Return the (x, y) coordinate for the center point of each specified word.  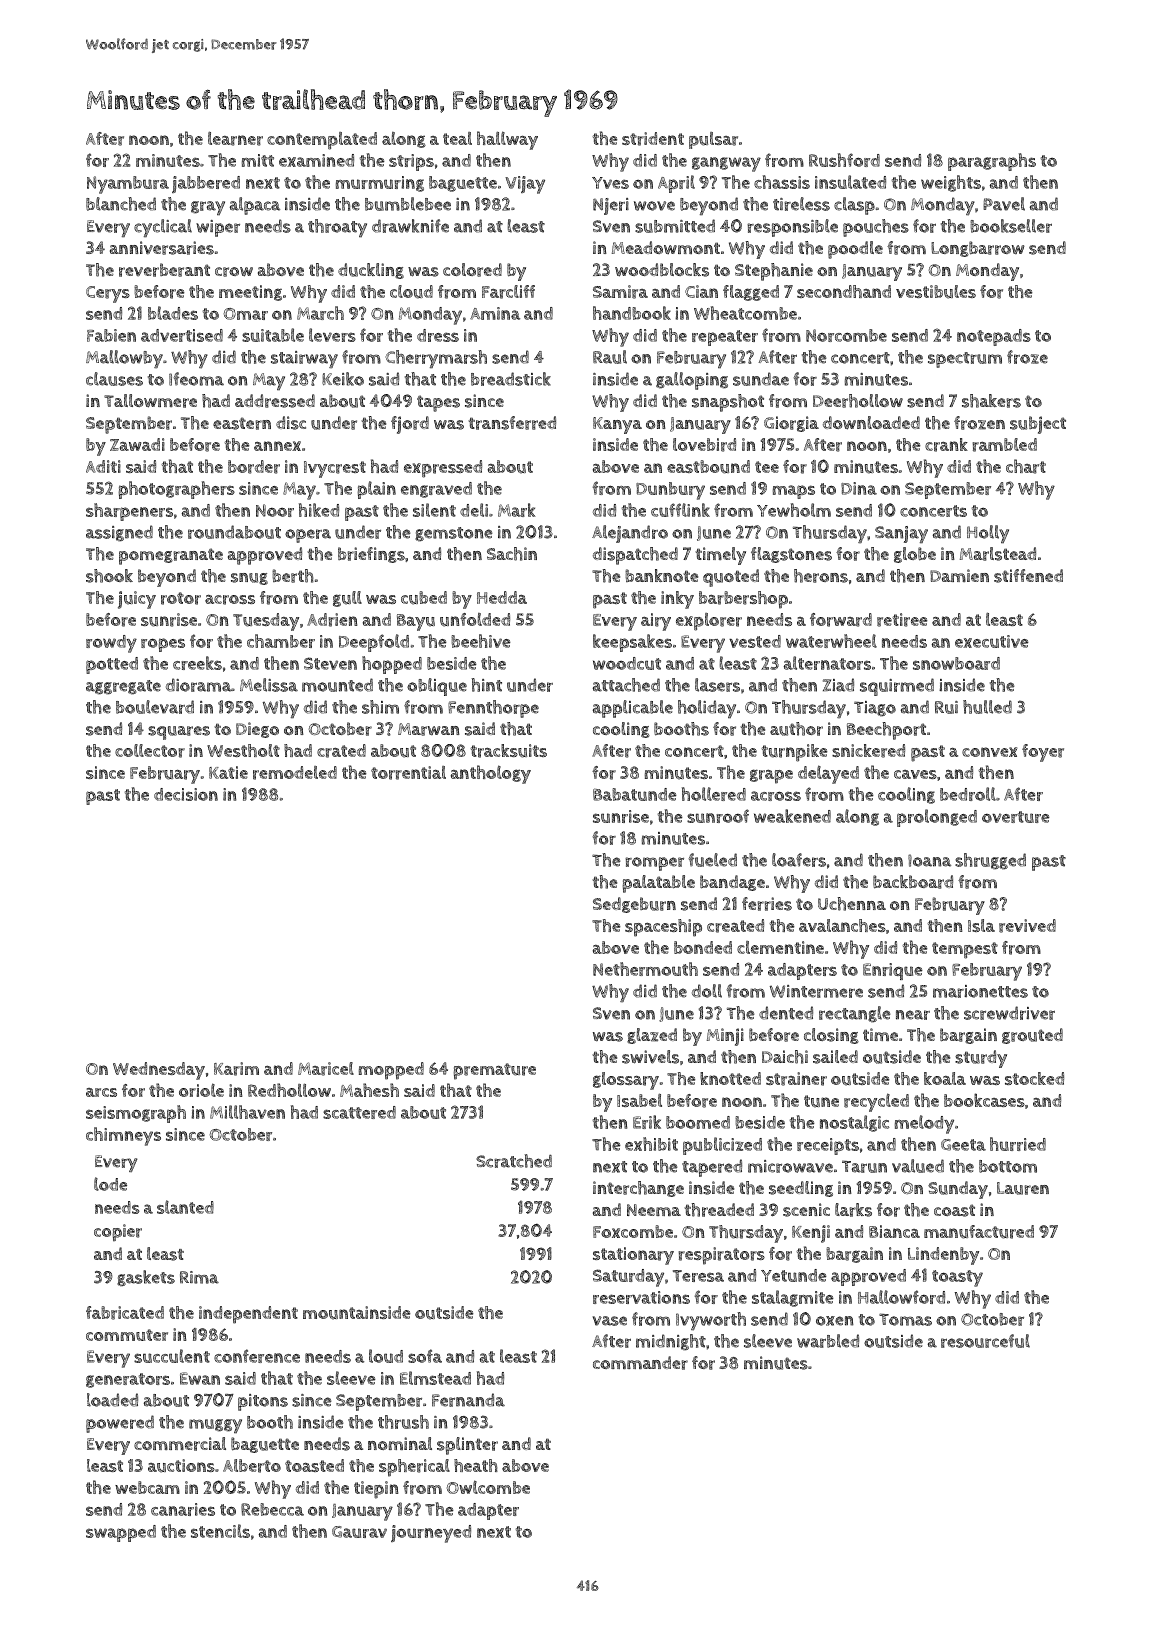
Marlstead (998, 554)
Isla (981, 925)
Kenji (811, 1234)
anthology (491, 774)
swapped (121, 1533)
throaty (337, 228)
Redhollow (289, 1090)
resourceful (985, 1341)
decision (186, 794)
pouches (876, 228)
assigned (119, 533)
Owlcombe (488, 1487)
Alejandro (630, 534)
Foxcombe (633, 1231)
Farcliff (508, 292)
